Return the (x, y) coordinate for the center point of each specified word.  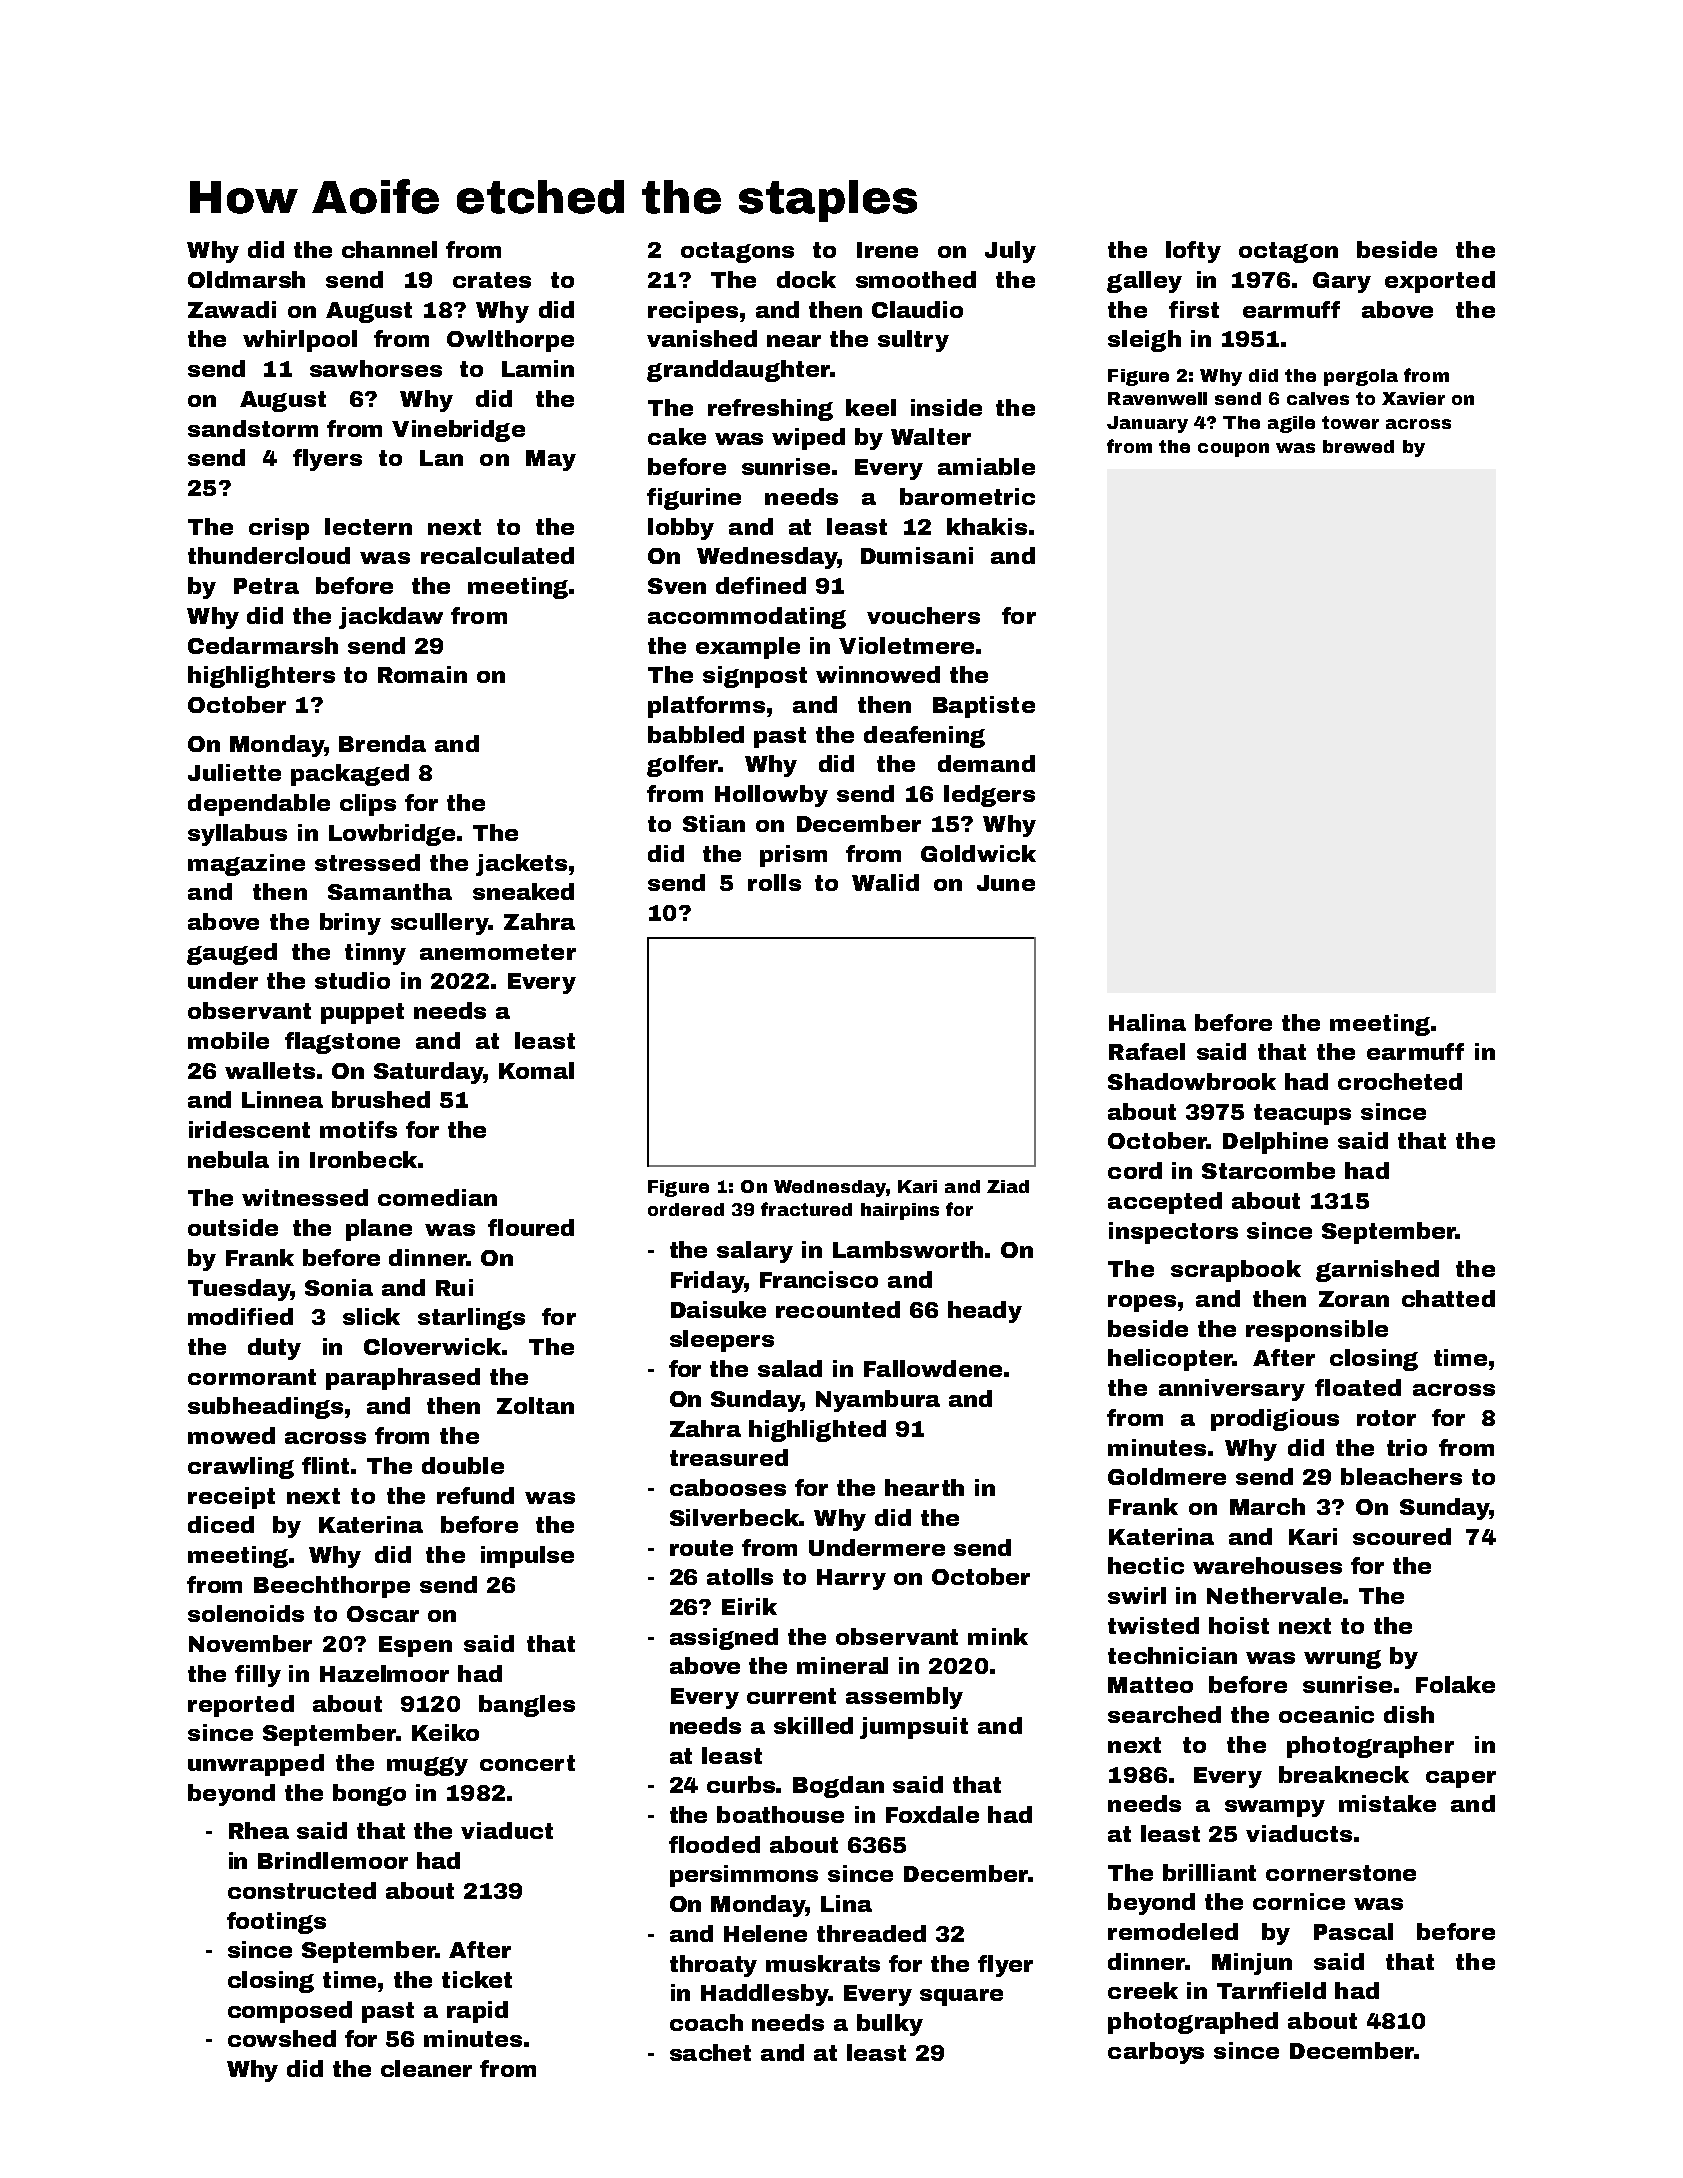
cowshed (282, 2038)
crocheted (1400, 1081)
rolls (774, 882)
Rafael (1147, 1051)
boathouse (780, 1814)
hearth (924, 1487)
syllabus (237, 835)
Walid (885, 882)
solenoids (246, 1613)
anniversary (1232, 1390)
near (794, 341)
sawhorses (376, 368)
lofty (1193, 252)
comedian (437, 1197)
